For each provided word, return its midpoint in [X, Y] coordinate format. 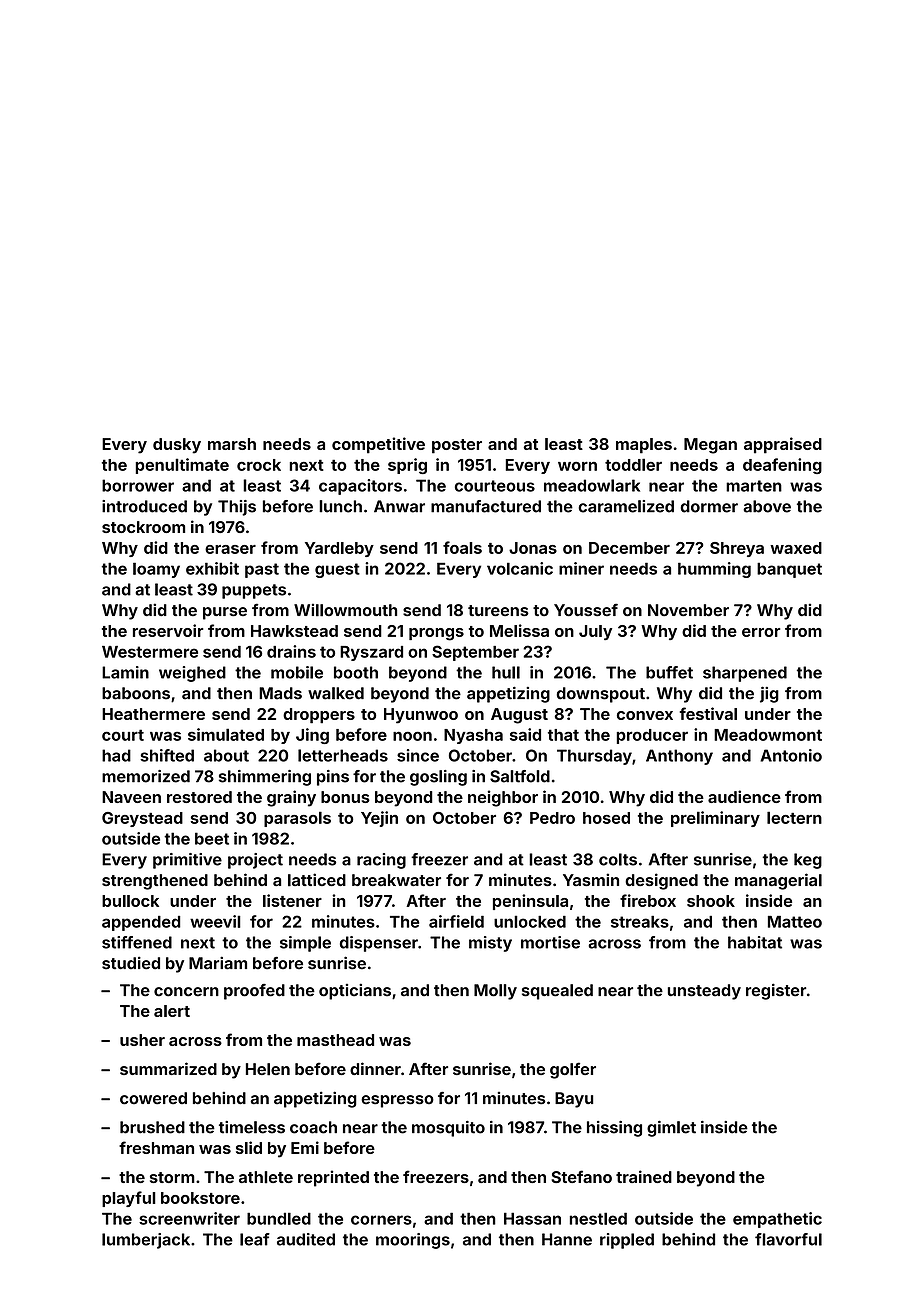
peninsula [530, 902]
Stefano [581, 1176]
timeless [252, 1127]
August [519, 716]
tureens [498, 610]
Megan [710, 446]
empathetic [777, 1220]
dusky [177, 446]
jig [769, 694]
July [595, 632]
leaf [255, 1239]
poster [457, 446]
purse [225, 613]
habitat [755, 942]
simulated [226, 734]
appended [141, 923]
